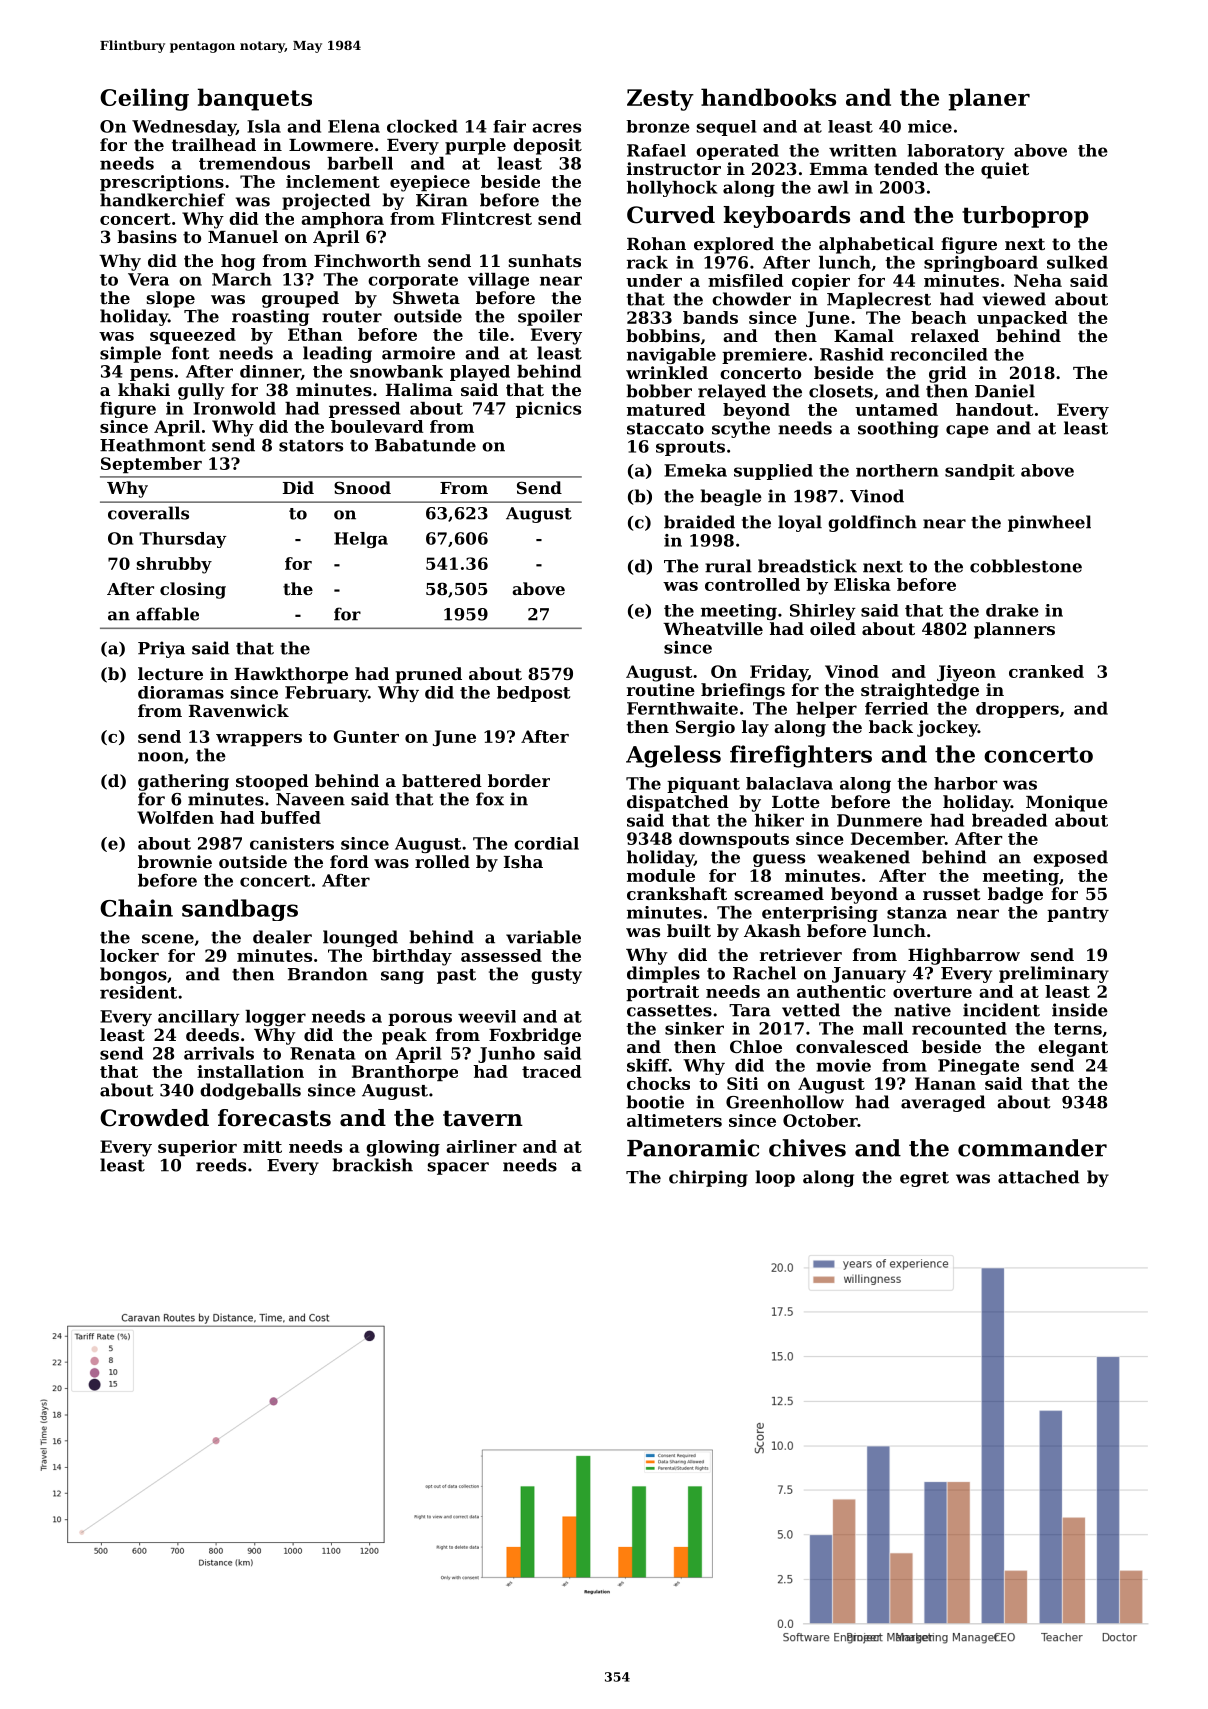  What do you see at coordinates (708, 1178) in the document?
I see `chirping` at bounding box center [708, 1178].
